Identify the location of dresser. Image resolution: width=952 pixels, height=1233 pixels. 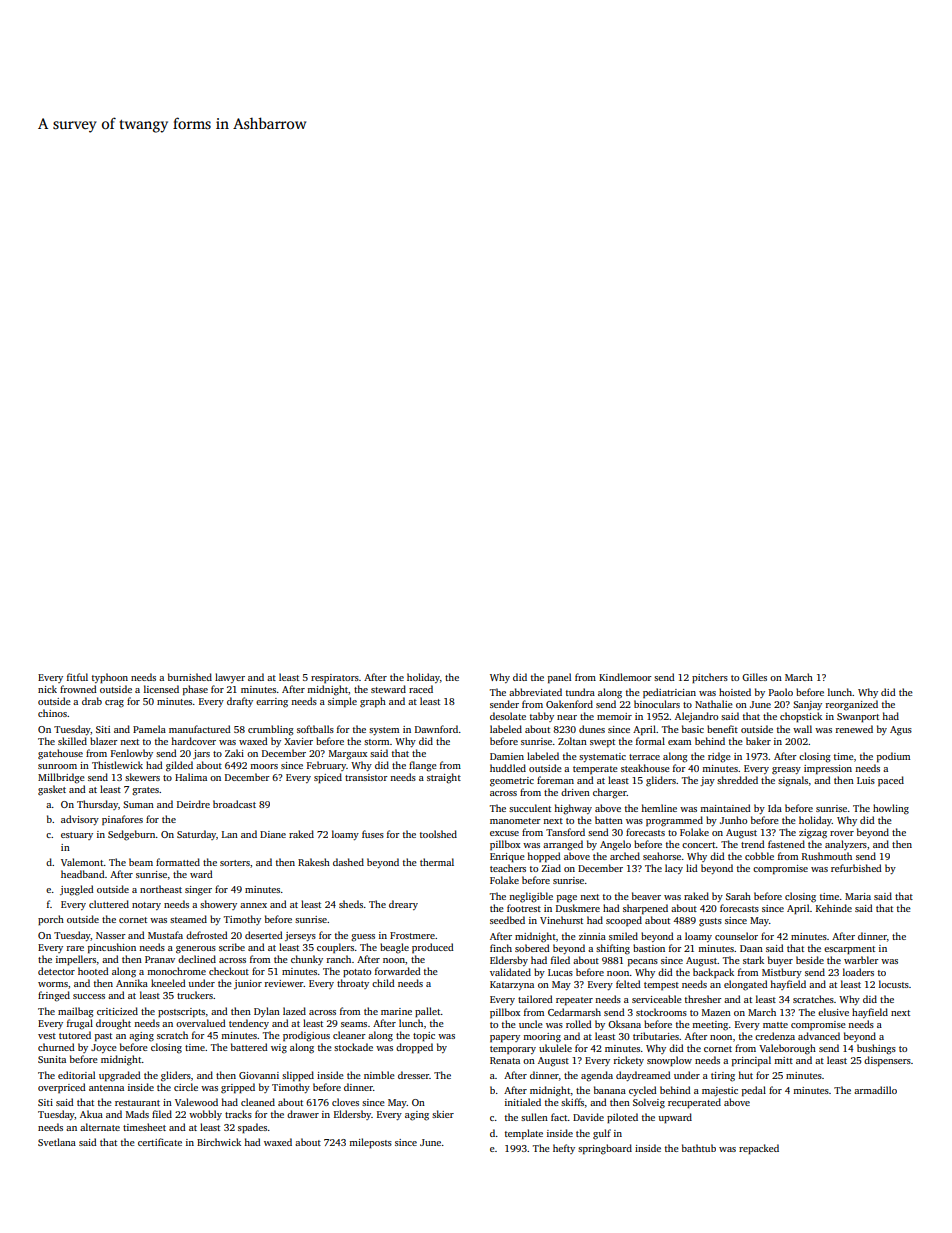
(413, 1075).
